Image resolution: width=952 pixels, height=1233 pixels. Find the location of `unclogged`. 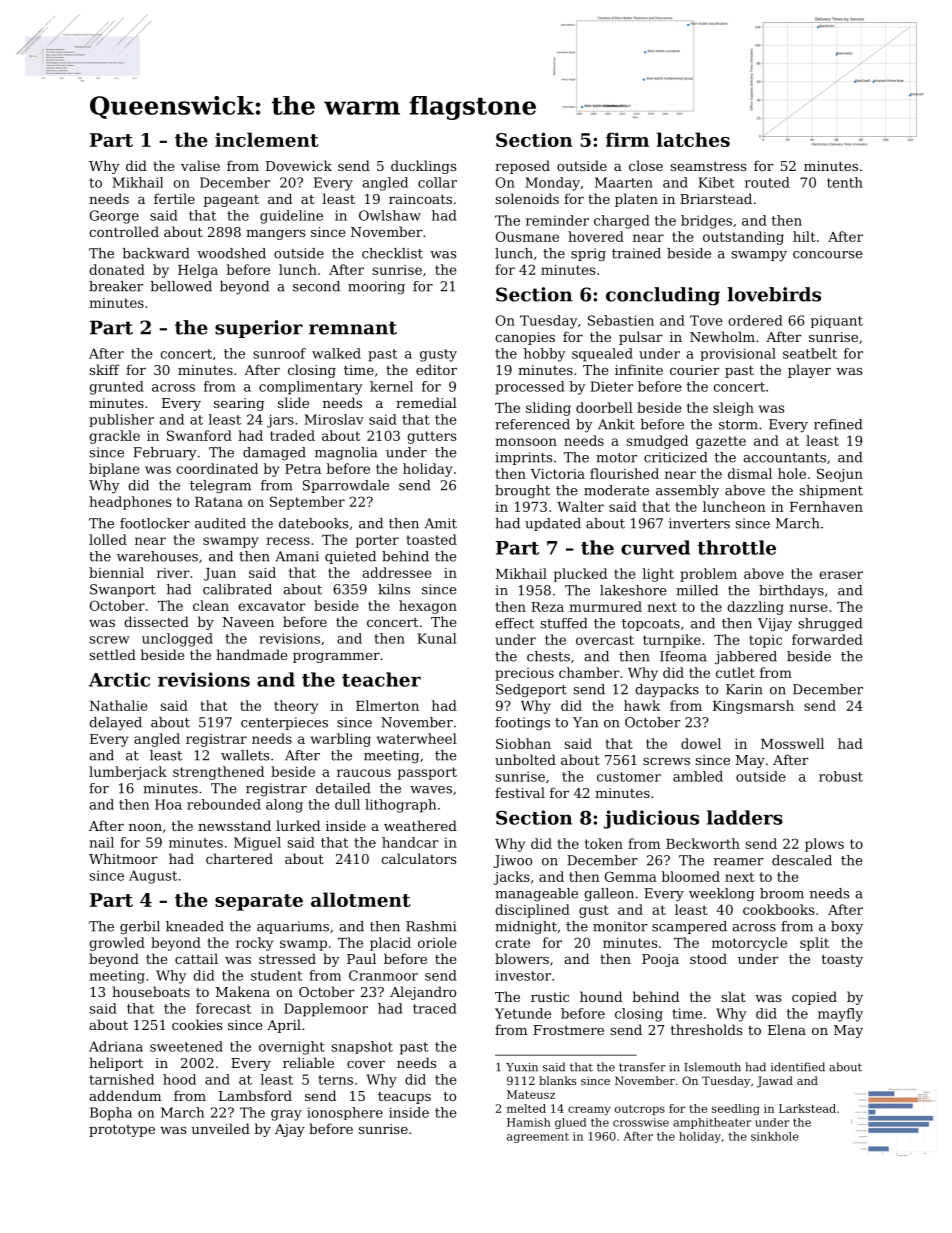

unclogged is located at coordinates (177, 640).
